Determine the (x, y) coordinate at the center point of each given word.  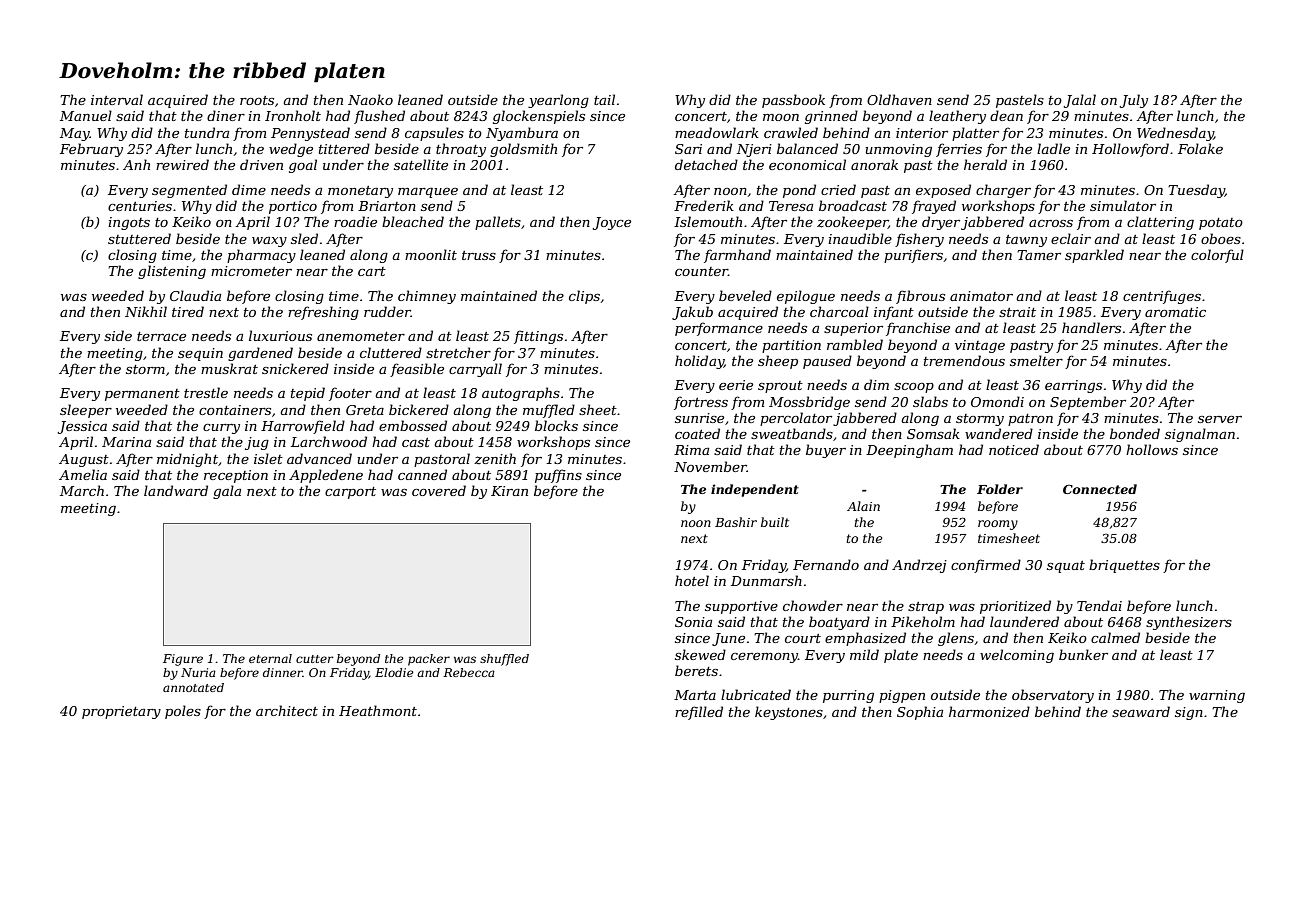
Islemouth (708, 221)
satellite (421, 164)
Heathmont (378, 710)
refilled (699, 713)
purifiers (913, 256)
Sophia (920, 713)
